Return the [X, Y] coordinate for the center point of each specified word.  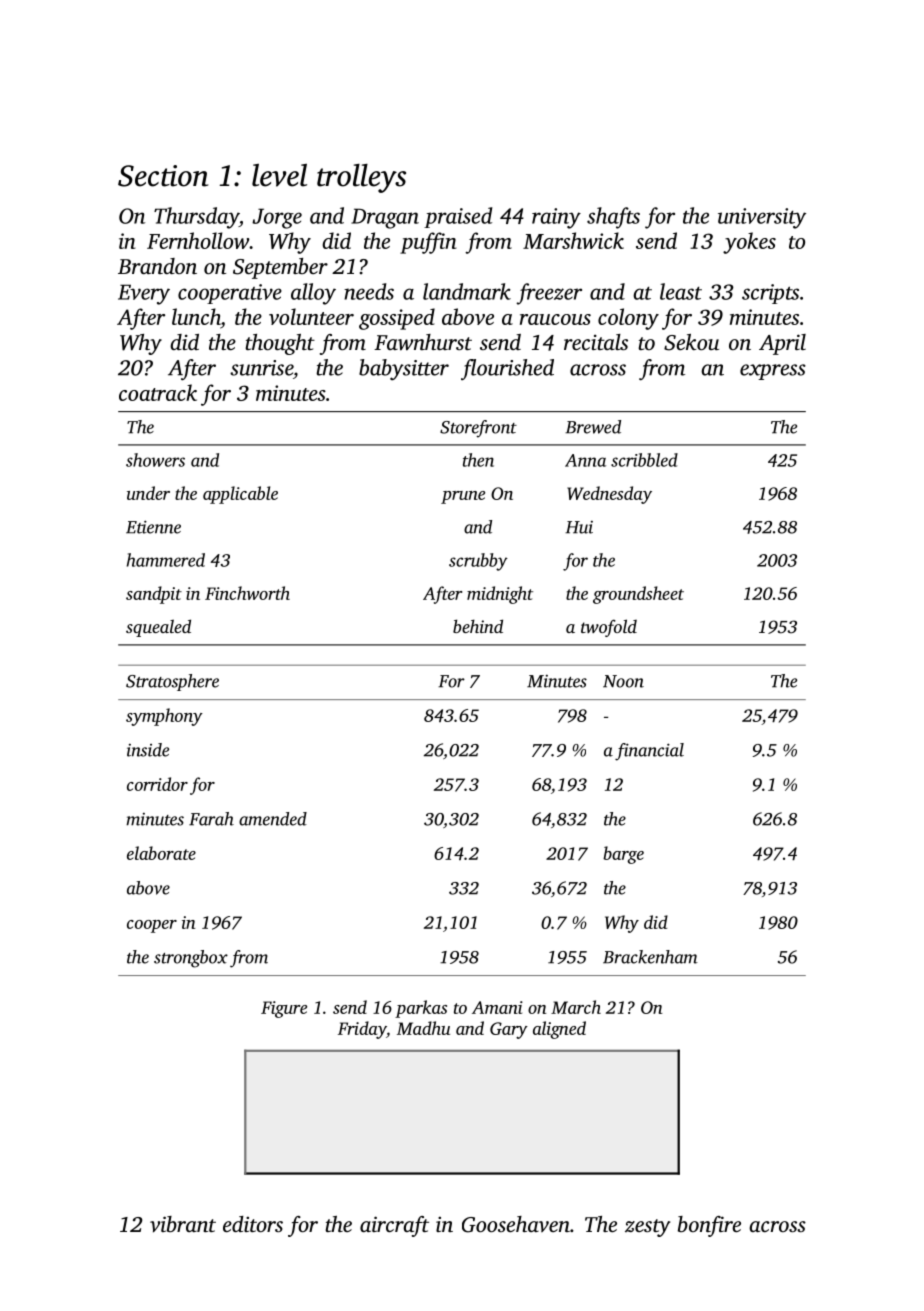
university [762, 218]
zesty [647, 1228]
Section [163, 176]
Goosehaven [516, 1224]
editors [253, 1224]
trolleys [361, 178]
